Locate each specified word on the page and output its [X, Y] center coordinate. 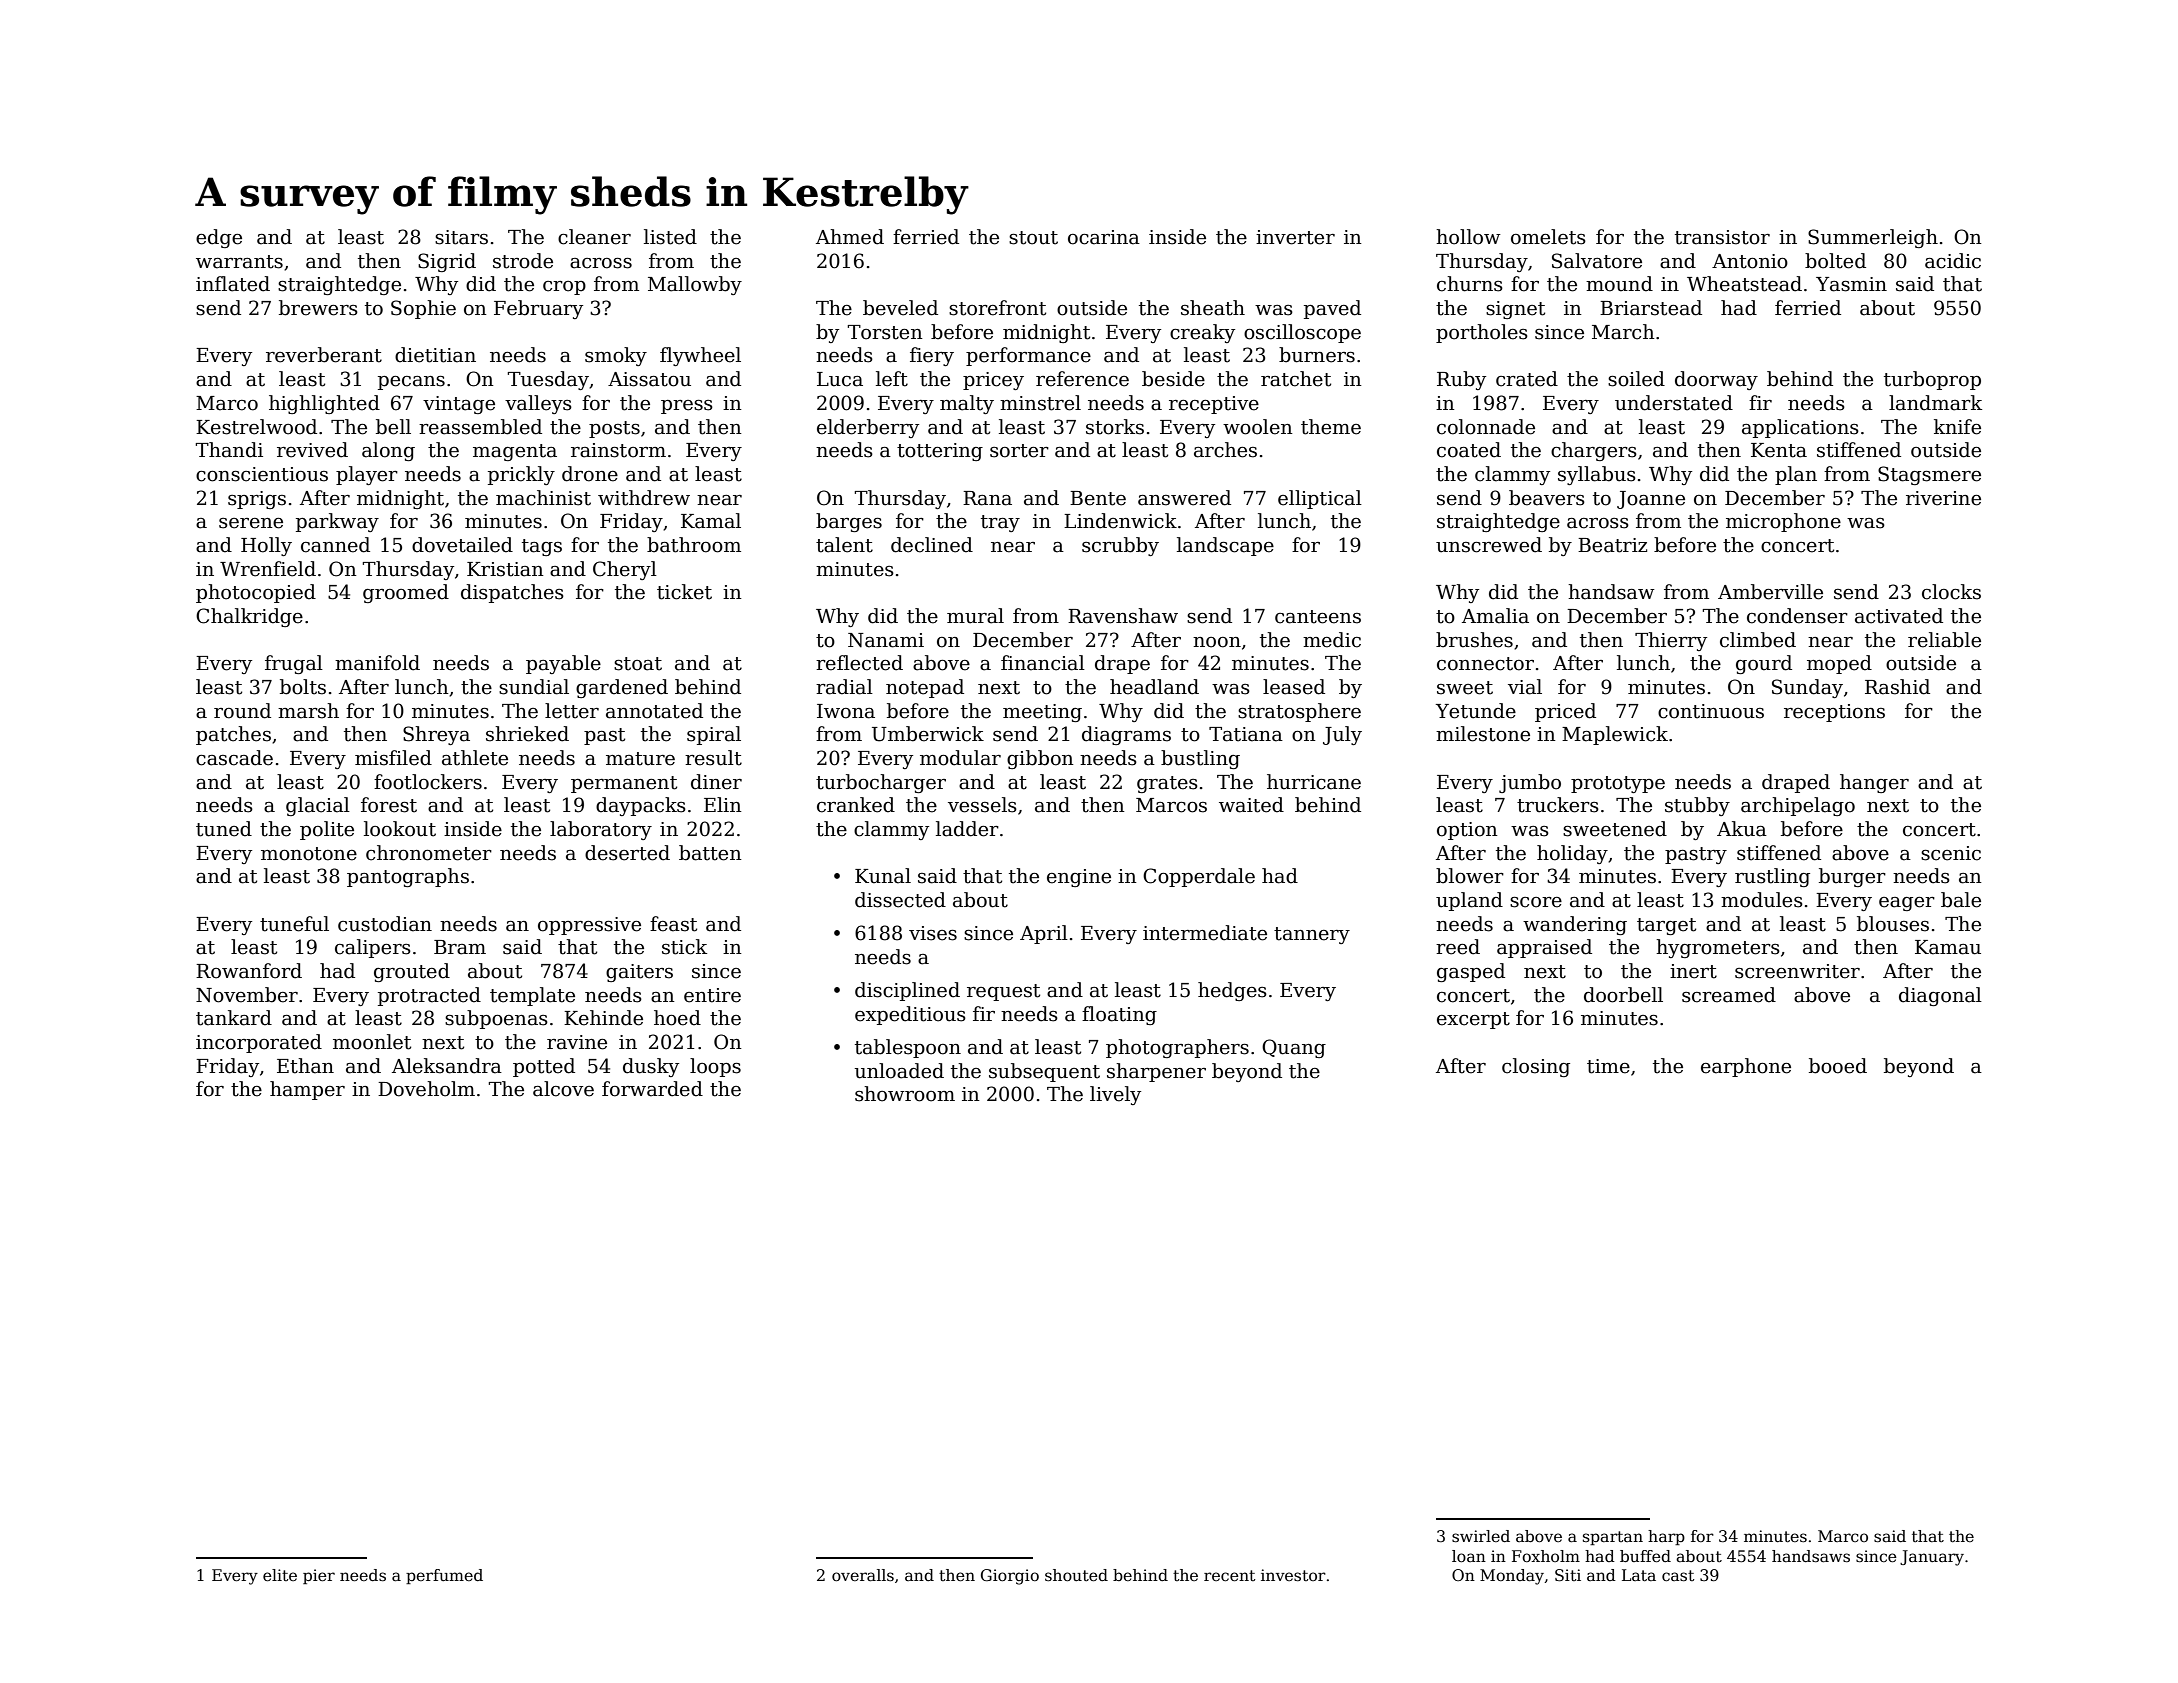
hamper [307, 1090]
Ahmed [850, 237]
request [1003, 992]
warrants [239, 262]
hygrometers [1718, 948]
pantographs [408, 877]
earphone [1746, 1067]
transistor [1722, 237]
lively [1115, 1095]
